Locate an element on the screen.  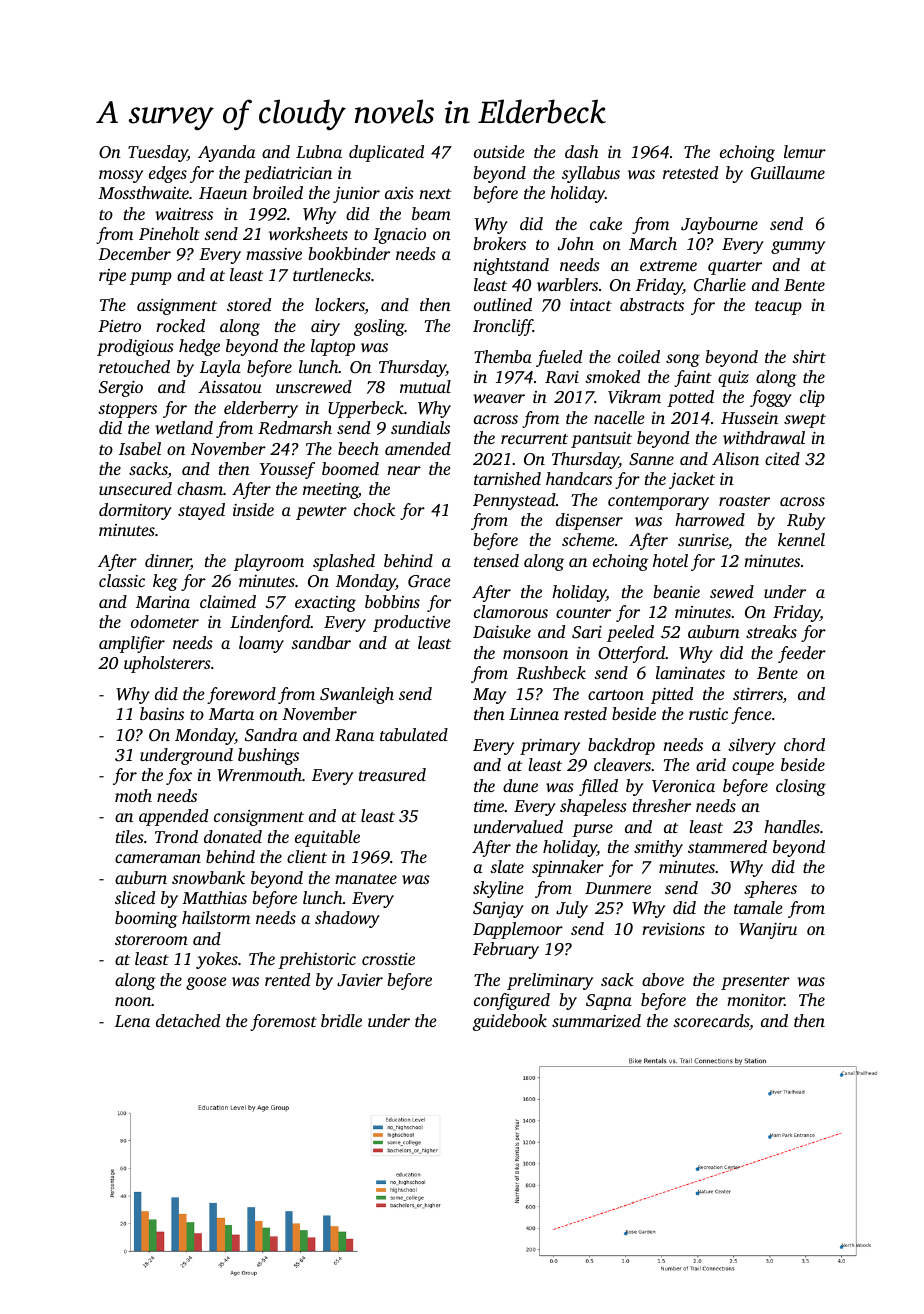
Pennystead is located at coordinates (514, 501).
